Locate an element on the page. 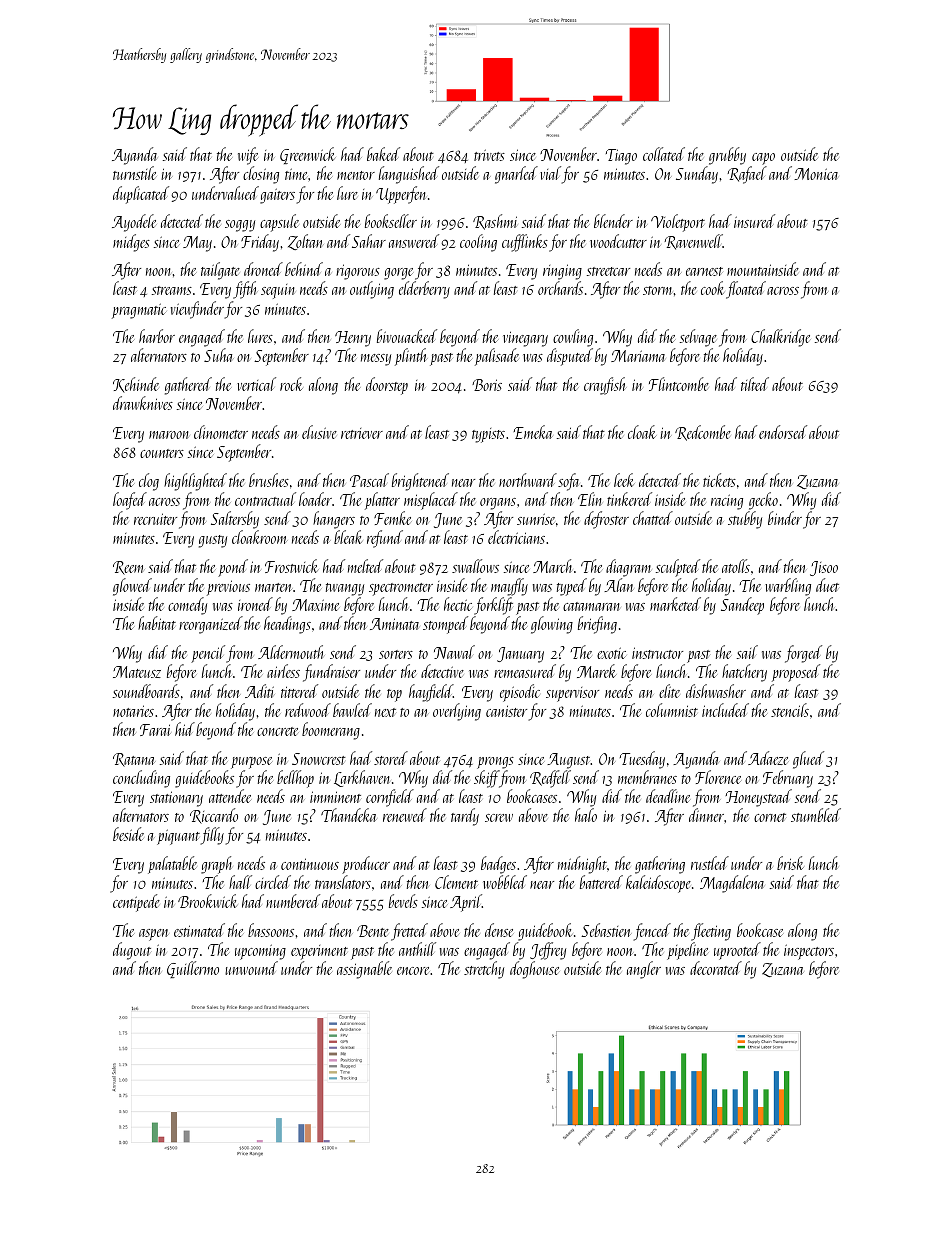  capsule is located at coordinates (279, 223).
